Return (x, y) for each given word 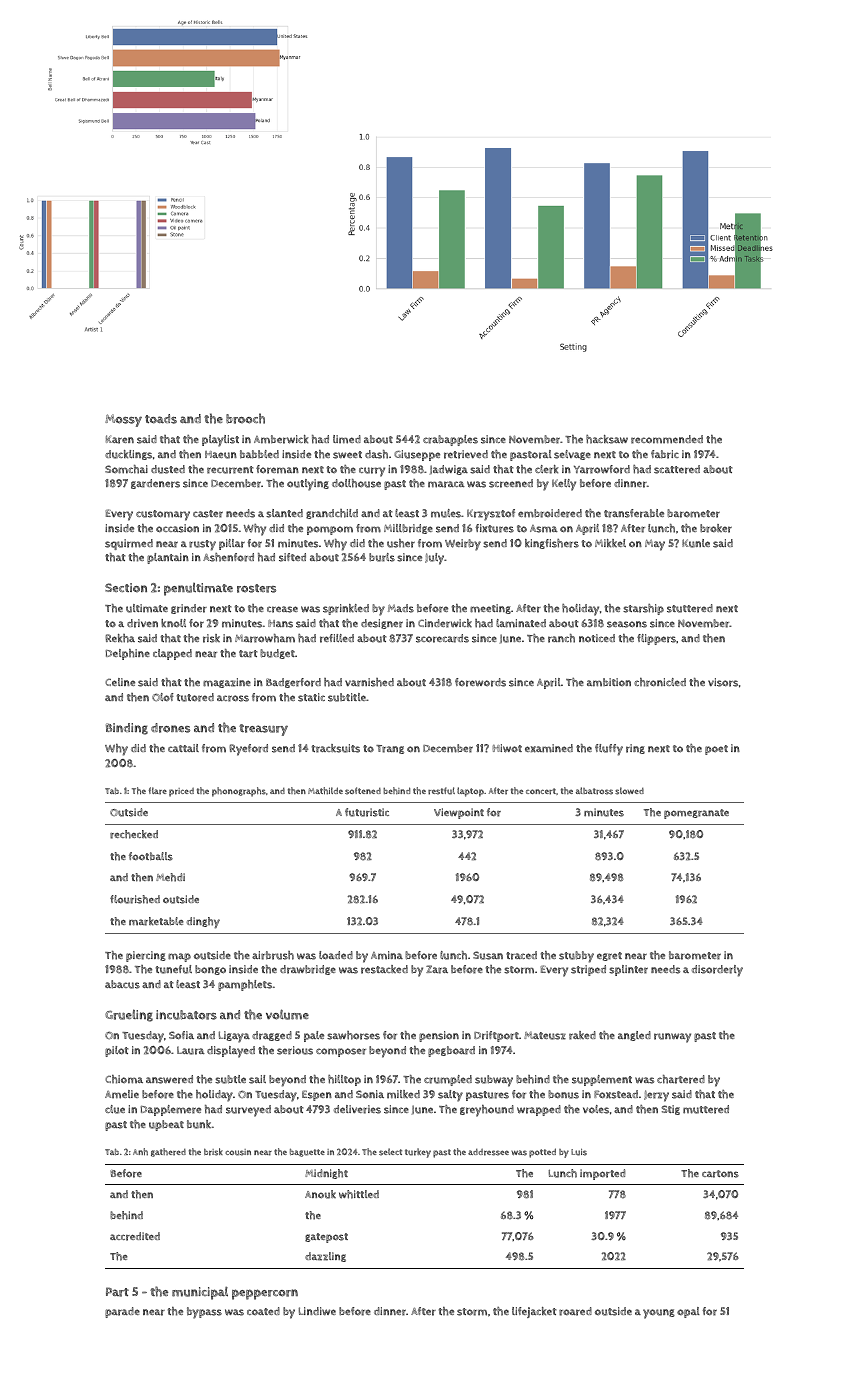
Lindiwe (317, 1311)
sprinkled (346, 609)
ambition (609, 682)
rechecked (134, 834)
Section (126, 588)
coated (263, 1311)
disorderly (717, 971)
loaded (336, 955)
